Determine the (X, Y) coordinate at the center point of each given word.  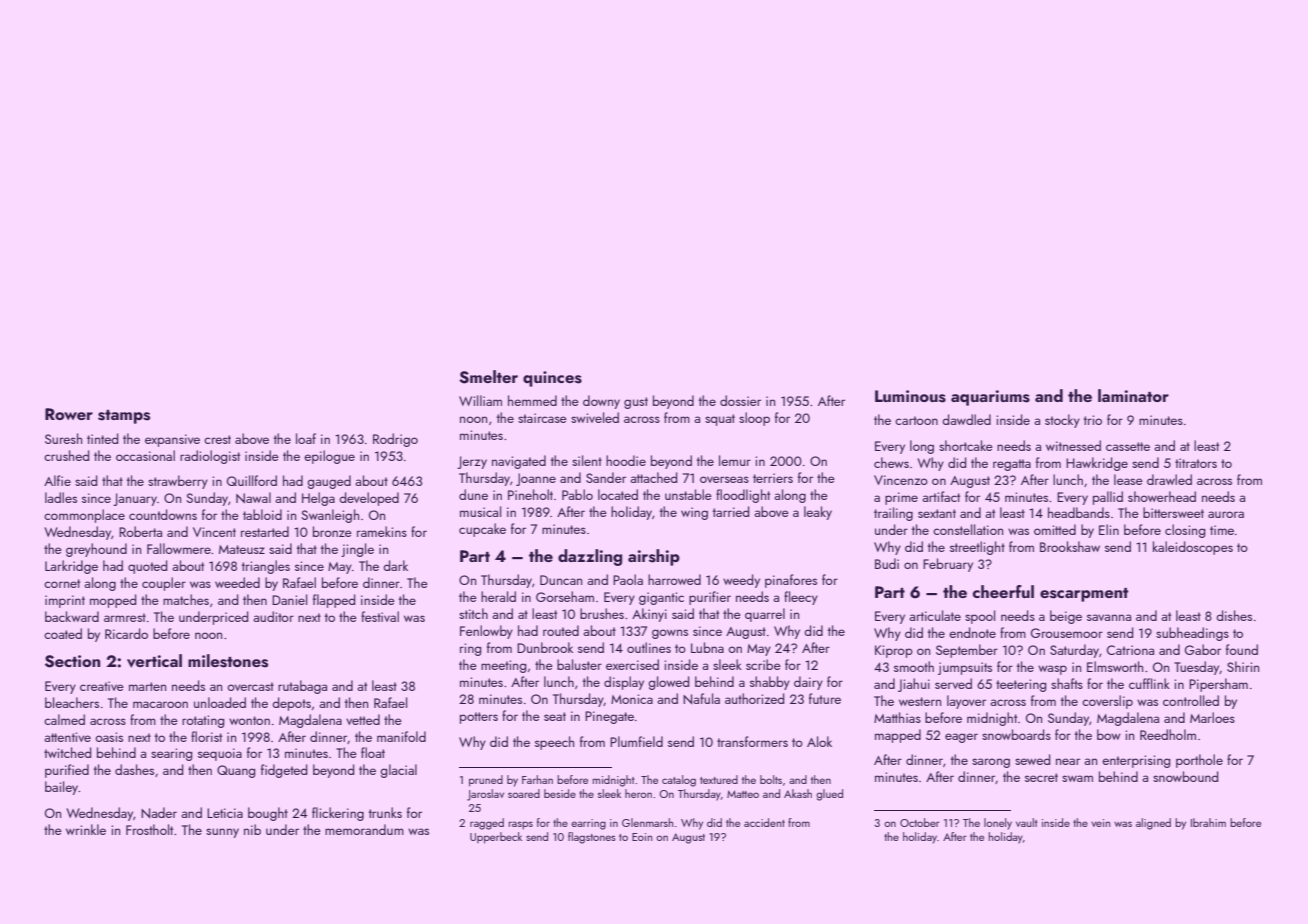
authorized (754, 698)
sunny (222, 833)
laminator (1133, 395)
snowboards (1016, 734)
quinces (552, 379)
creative (102, 686)
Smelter (488, 377)
